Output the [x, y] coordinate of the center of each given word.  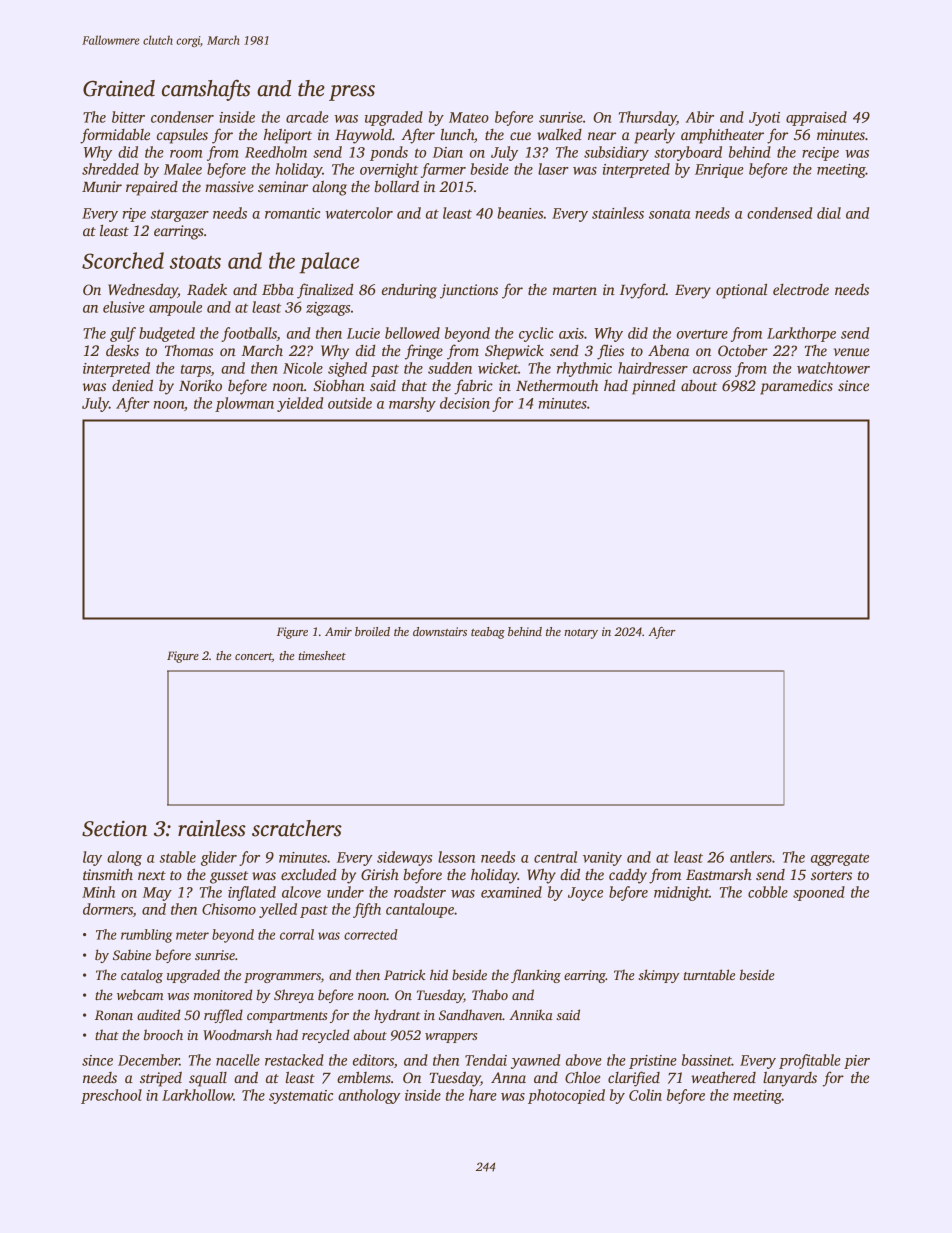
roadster [420, 892]
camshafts [206, 90]
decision [465, 403]
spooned [819, 893]
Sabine [132, 954]
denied [132, 385]
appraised [816, 118]
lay [92, 858]
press [352, 93]
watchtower [833, 368]
